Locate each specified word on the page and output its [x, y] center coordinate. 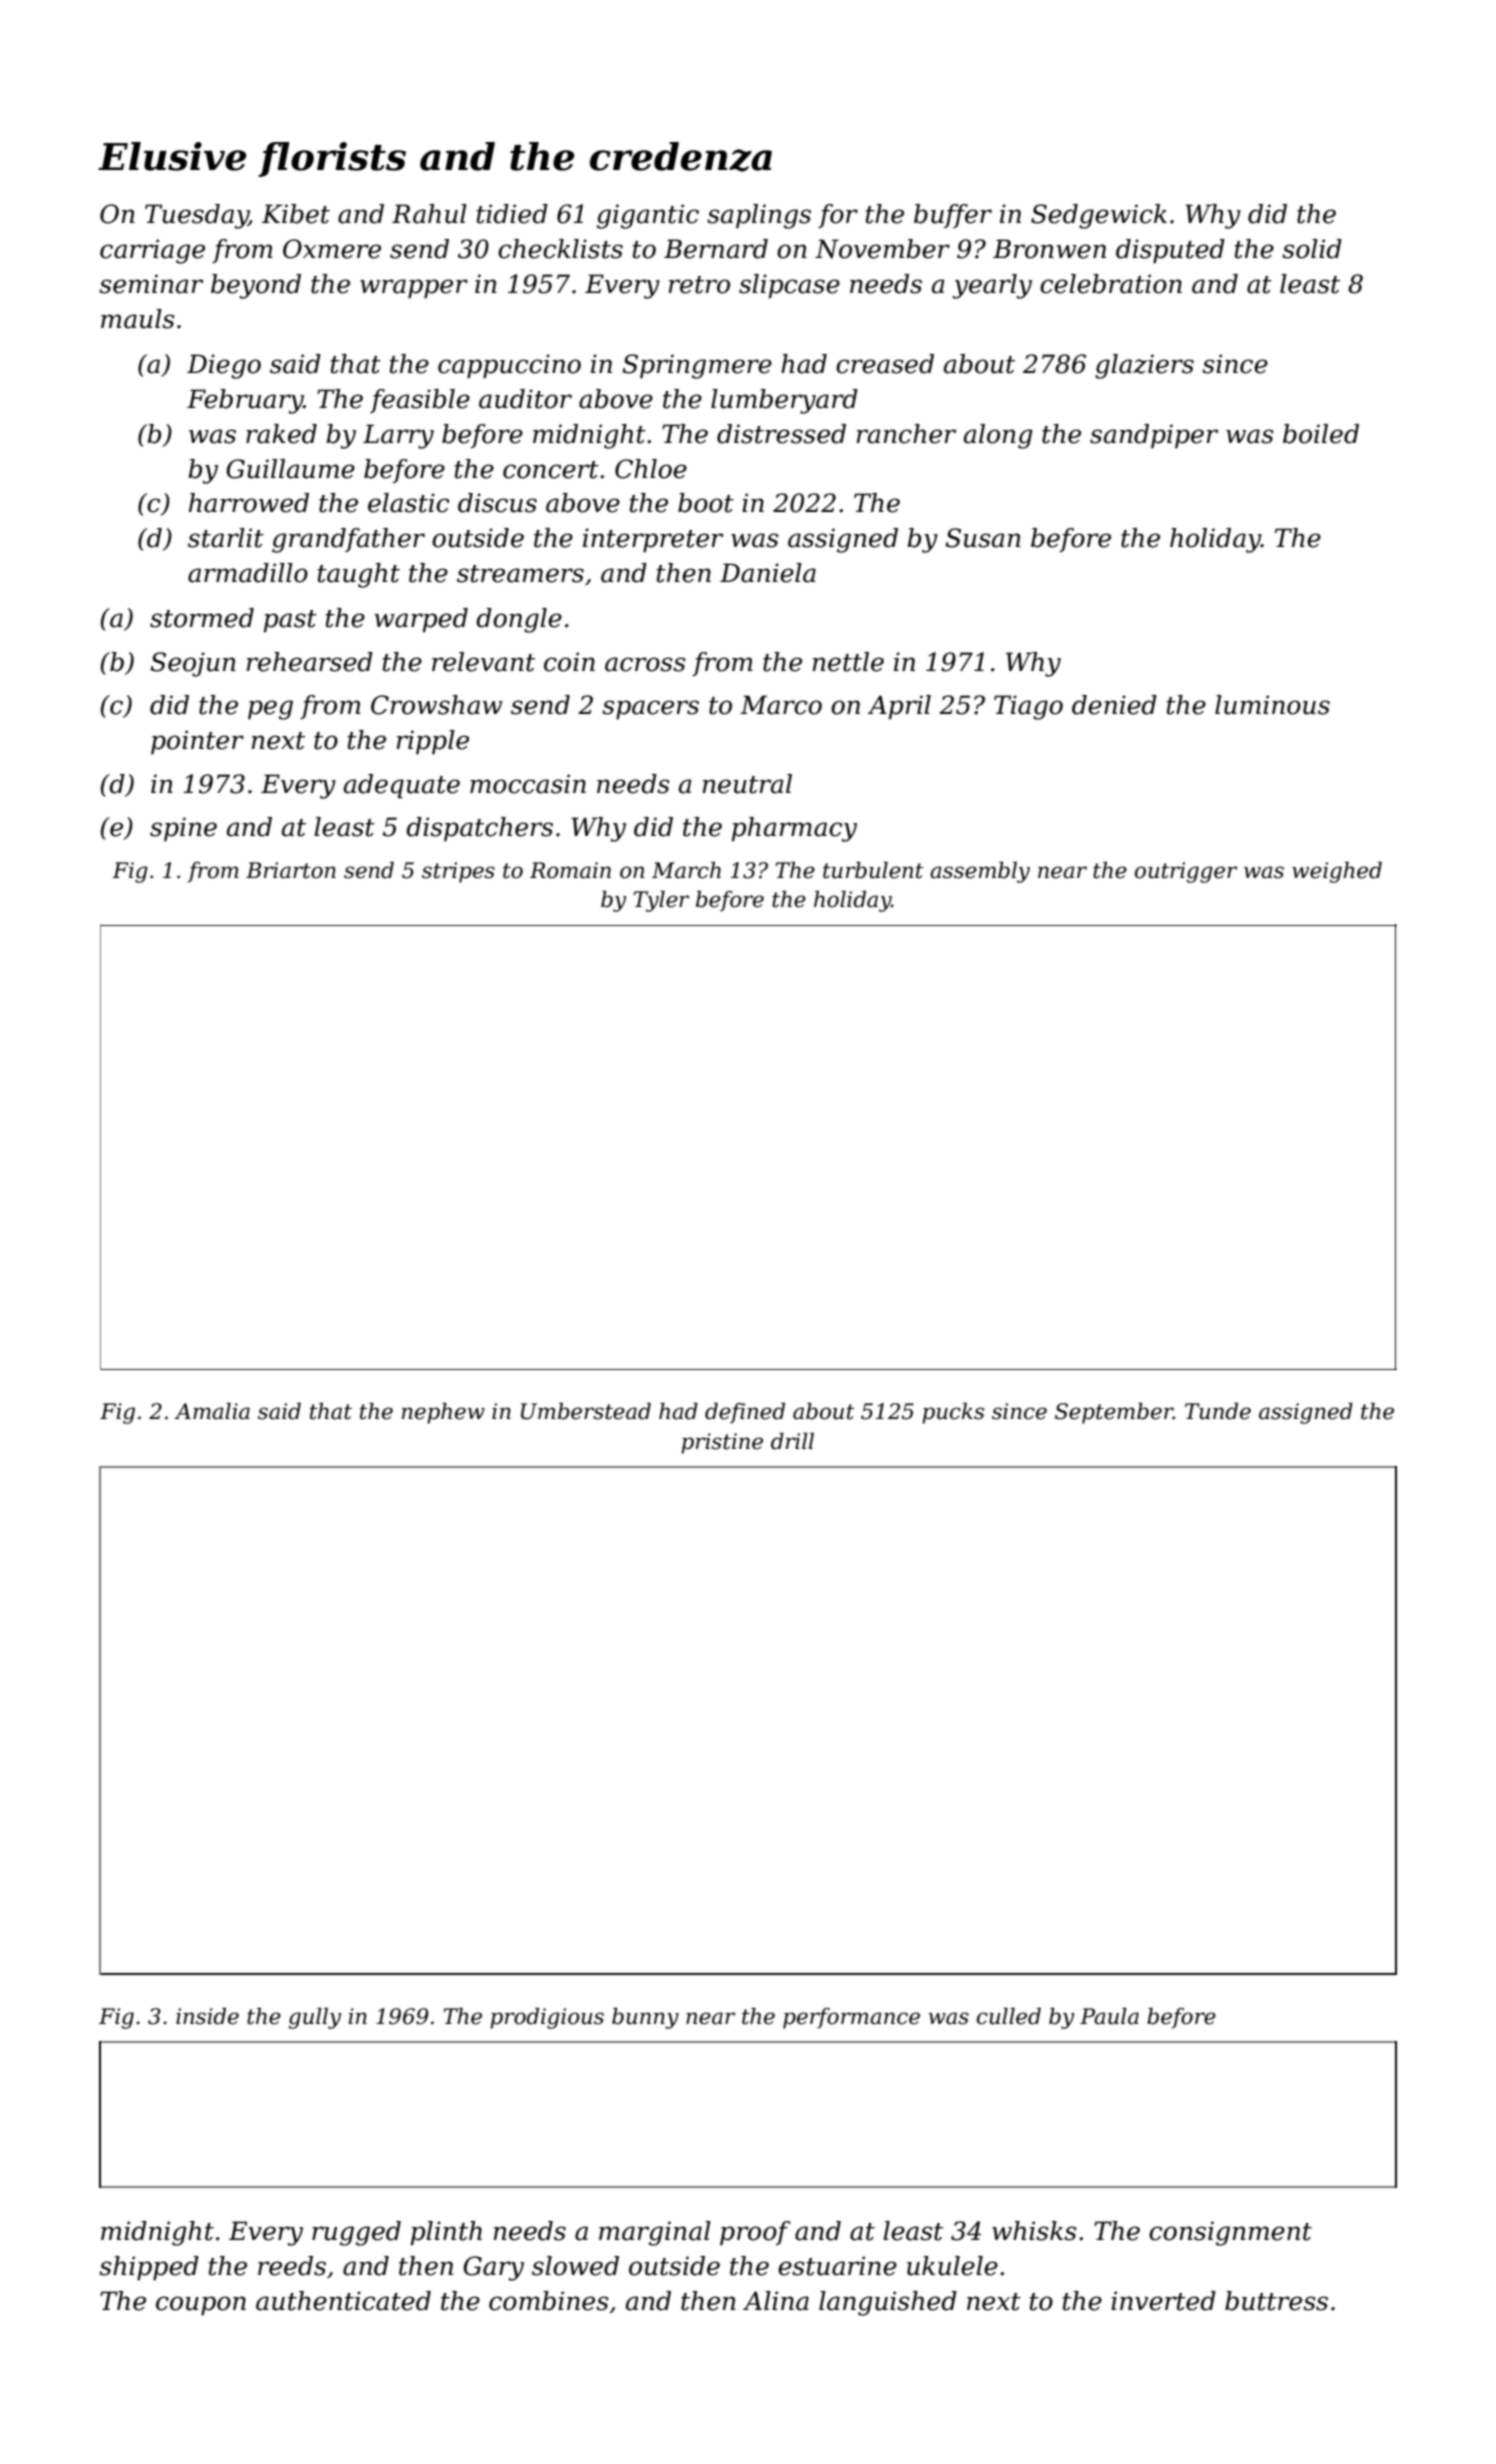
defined [745, 1413]
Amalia [212, 1411]
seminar [151, 284]
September [1114, 1413]
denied [1114, 705]
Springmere [697, 366]
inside [207, 2016]
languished [888, 2303]
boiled [1321, 434]
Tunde [1218, 1411]
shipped [149, 2268]
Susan [983, 538]
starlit [226, 538]
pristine [722, 1443]
